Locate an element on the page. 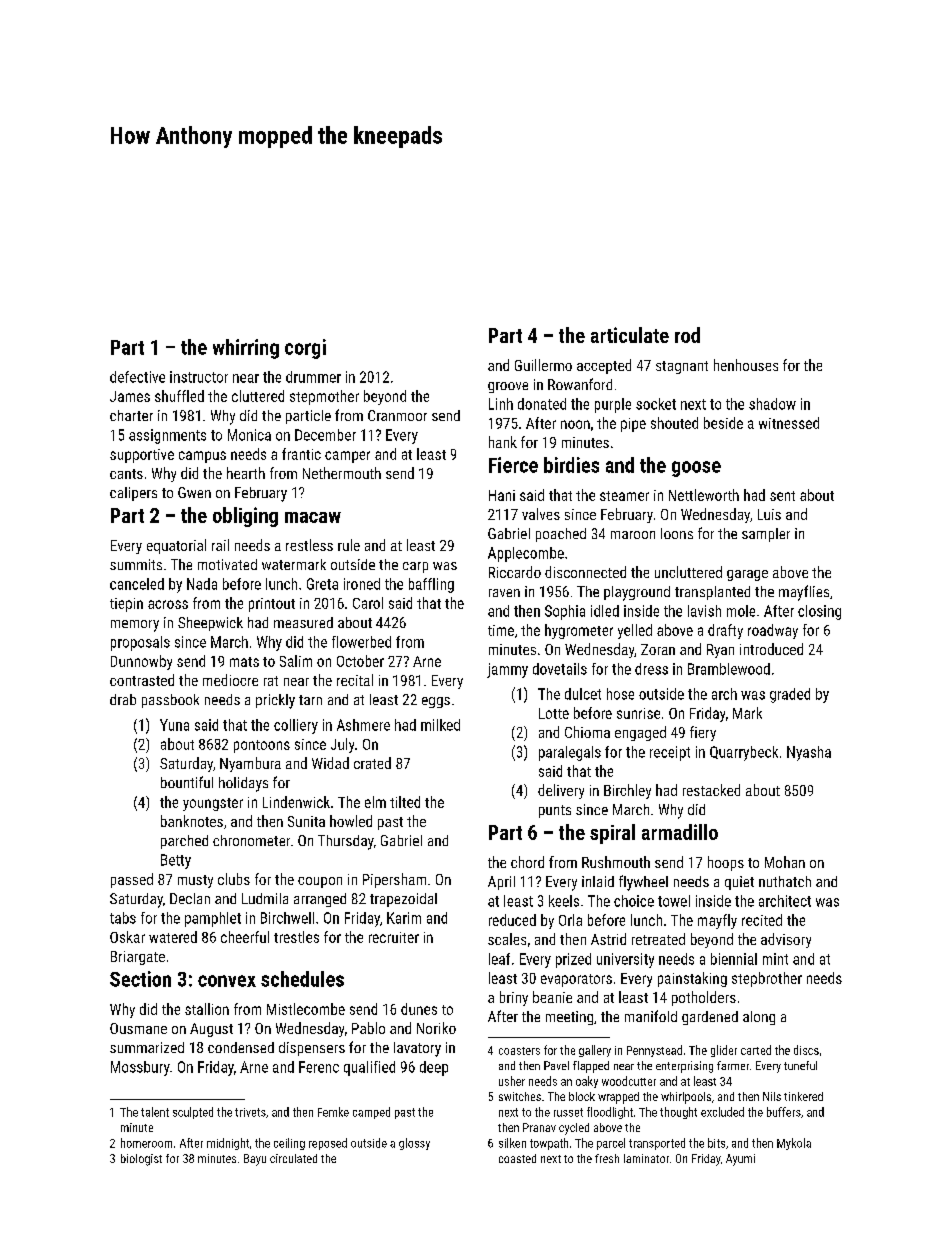  Applecombe is located at coordinates (526, 554).
